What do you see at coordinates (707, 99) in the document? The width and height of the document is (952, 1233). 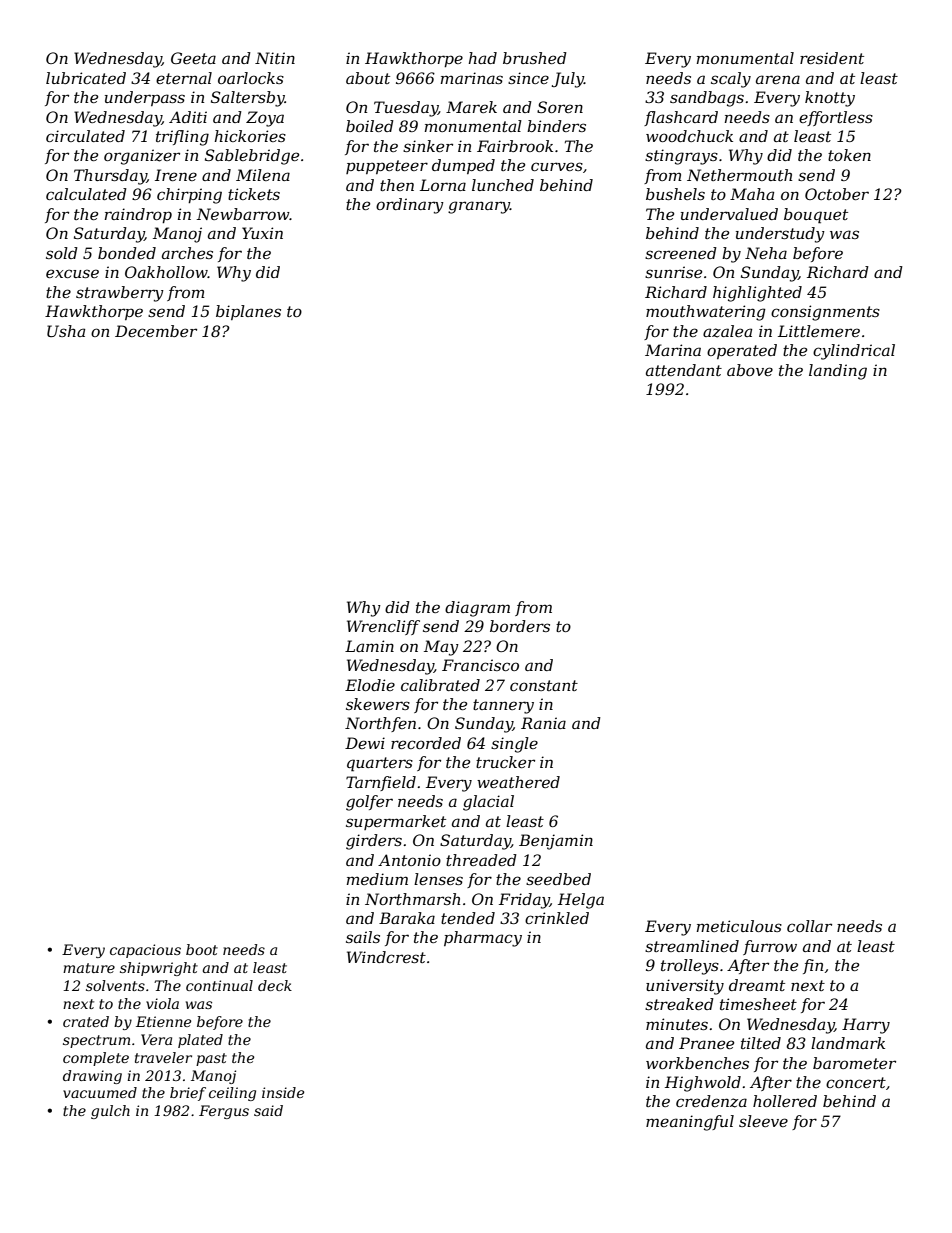 I see `sandbags` at bounding box center [707, 99].
